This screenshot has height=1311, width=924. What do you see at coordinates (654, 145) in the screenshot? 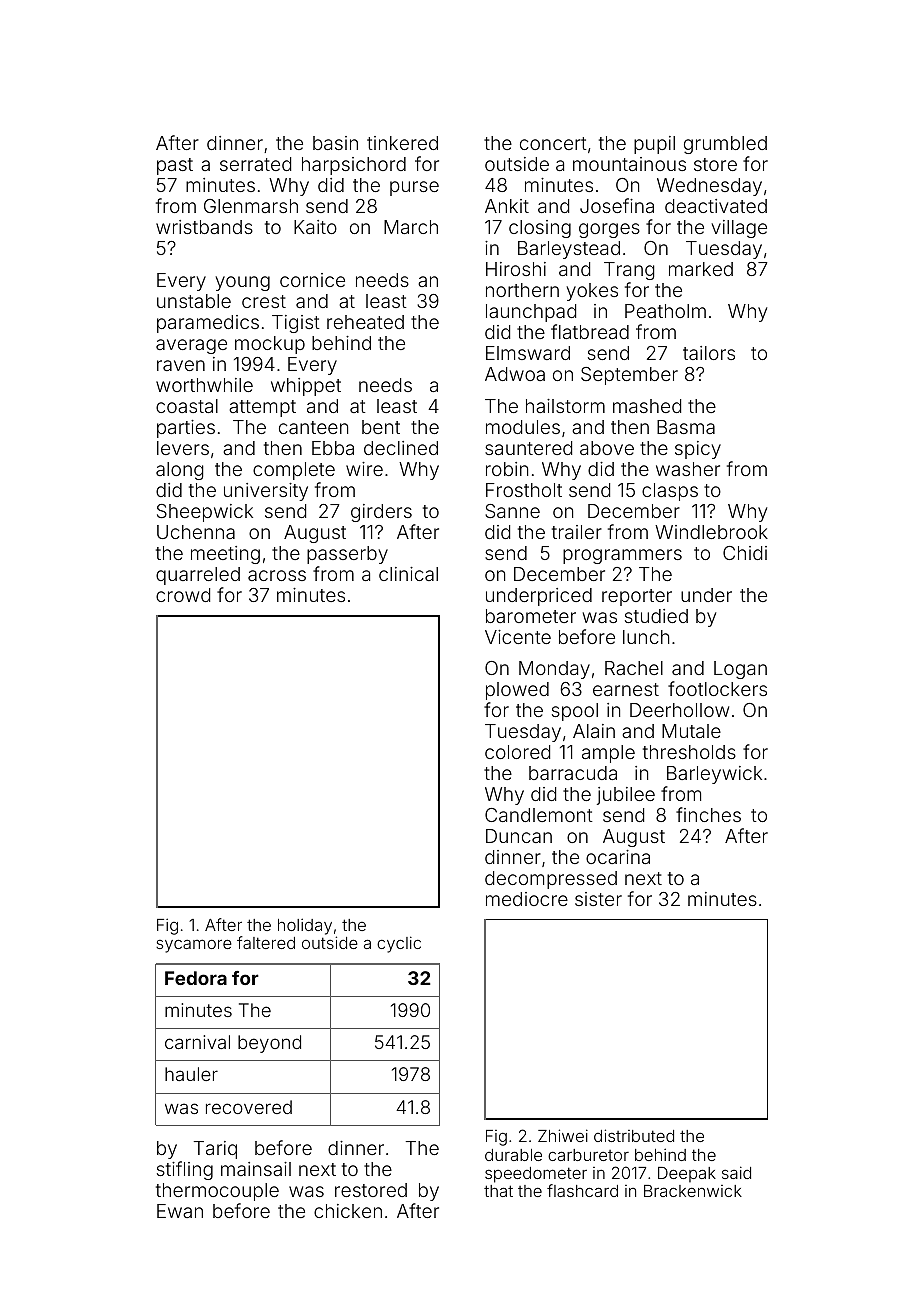
I see `pupil` at bounding box center [654, 145].
